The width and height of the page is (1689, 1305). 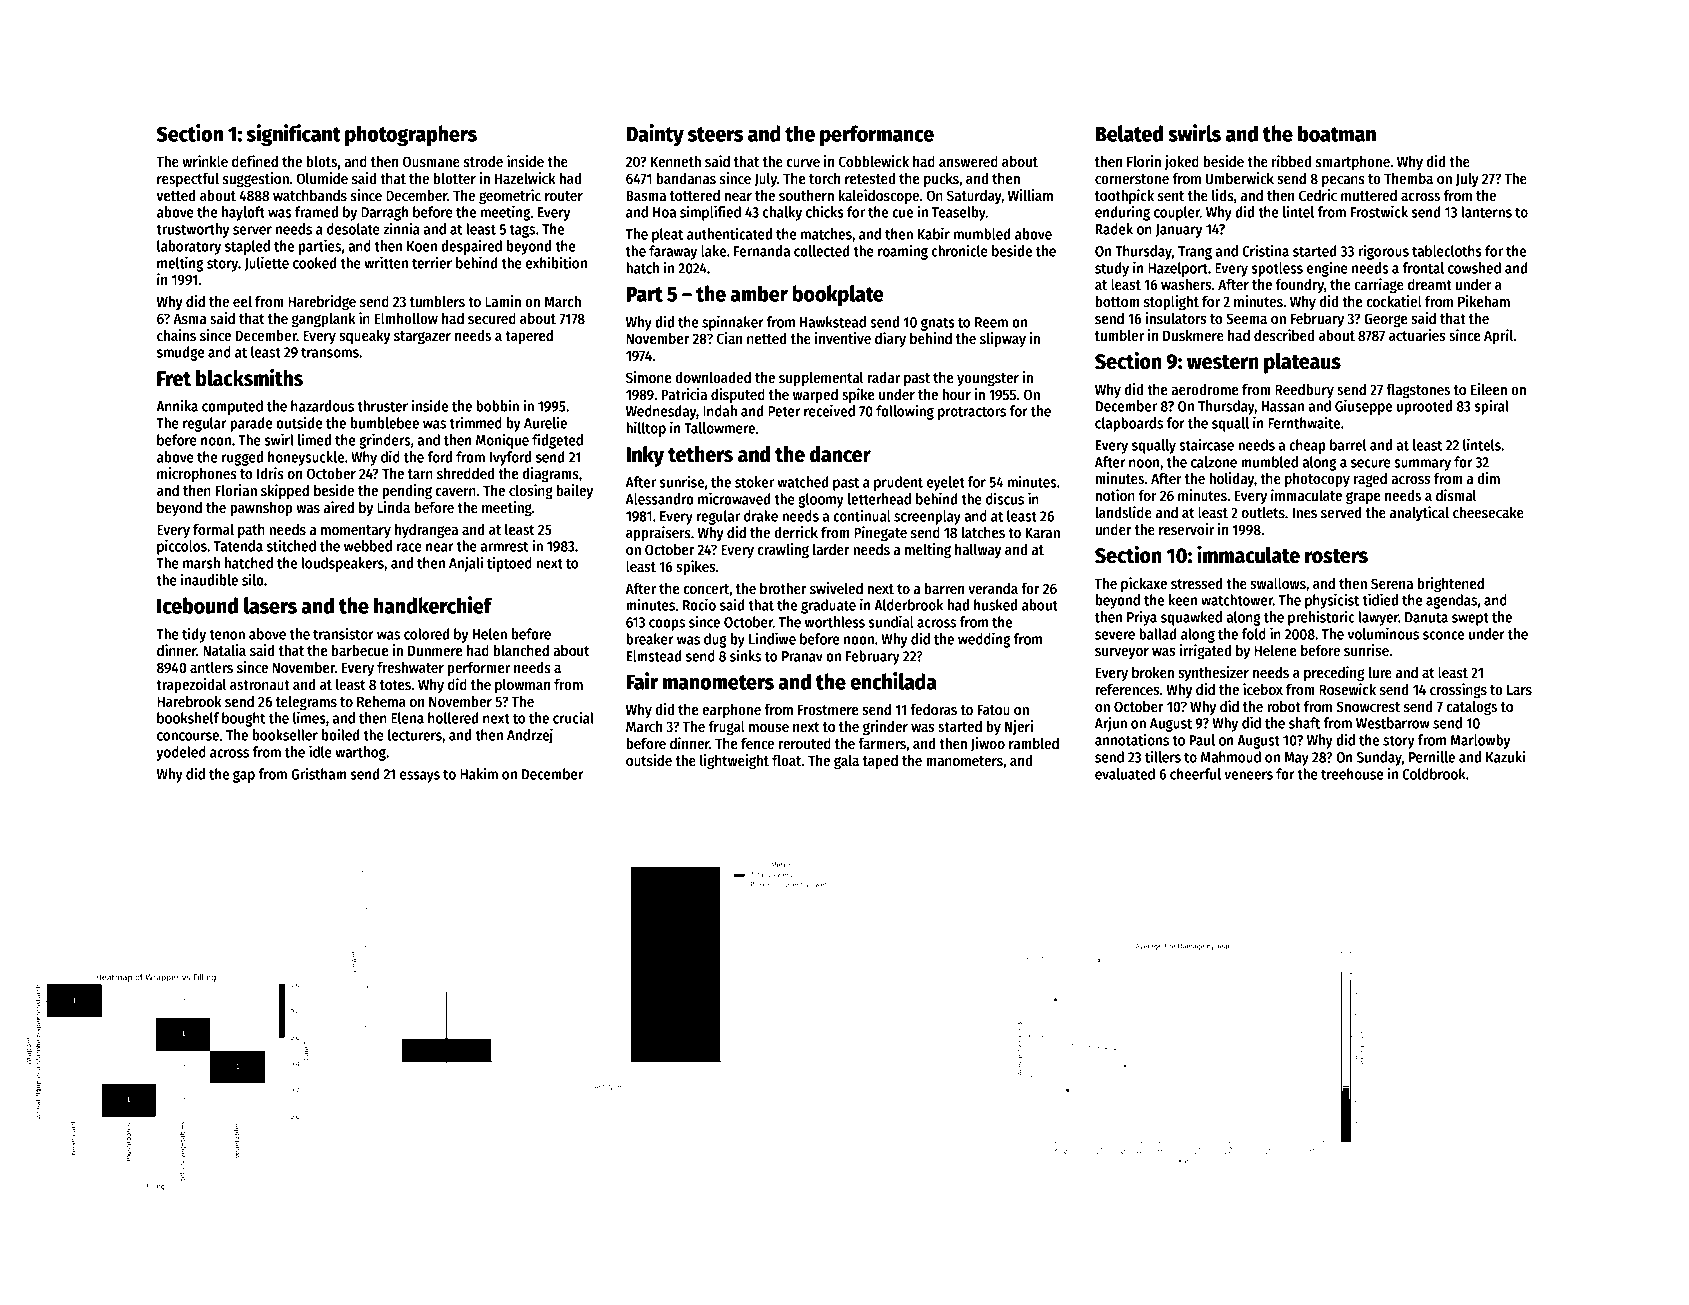 What do you see at coordinates (908, 605) in the page?
I see `Alderbrook` at bounding box center [908, 605].
